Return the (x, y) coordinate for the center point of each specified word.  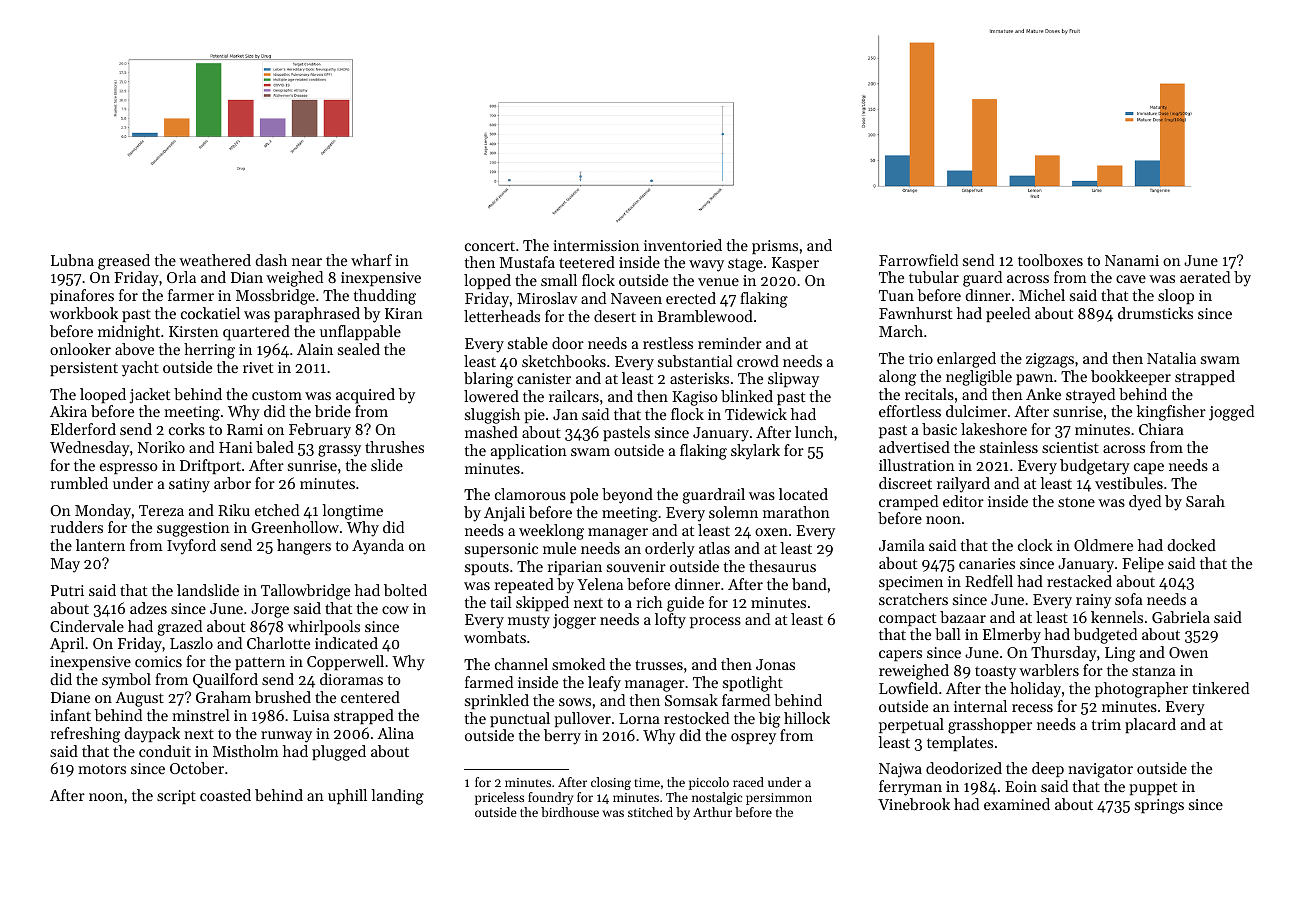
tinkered (1220, 688)
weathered (215, 260)
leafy (604, 684)
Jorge (270, 610)
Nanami (1132, 260)
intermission (596, 245)
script (176, 797)
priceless (499, 798)
